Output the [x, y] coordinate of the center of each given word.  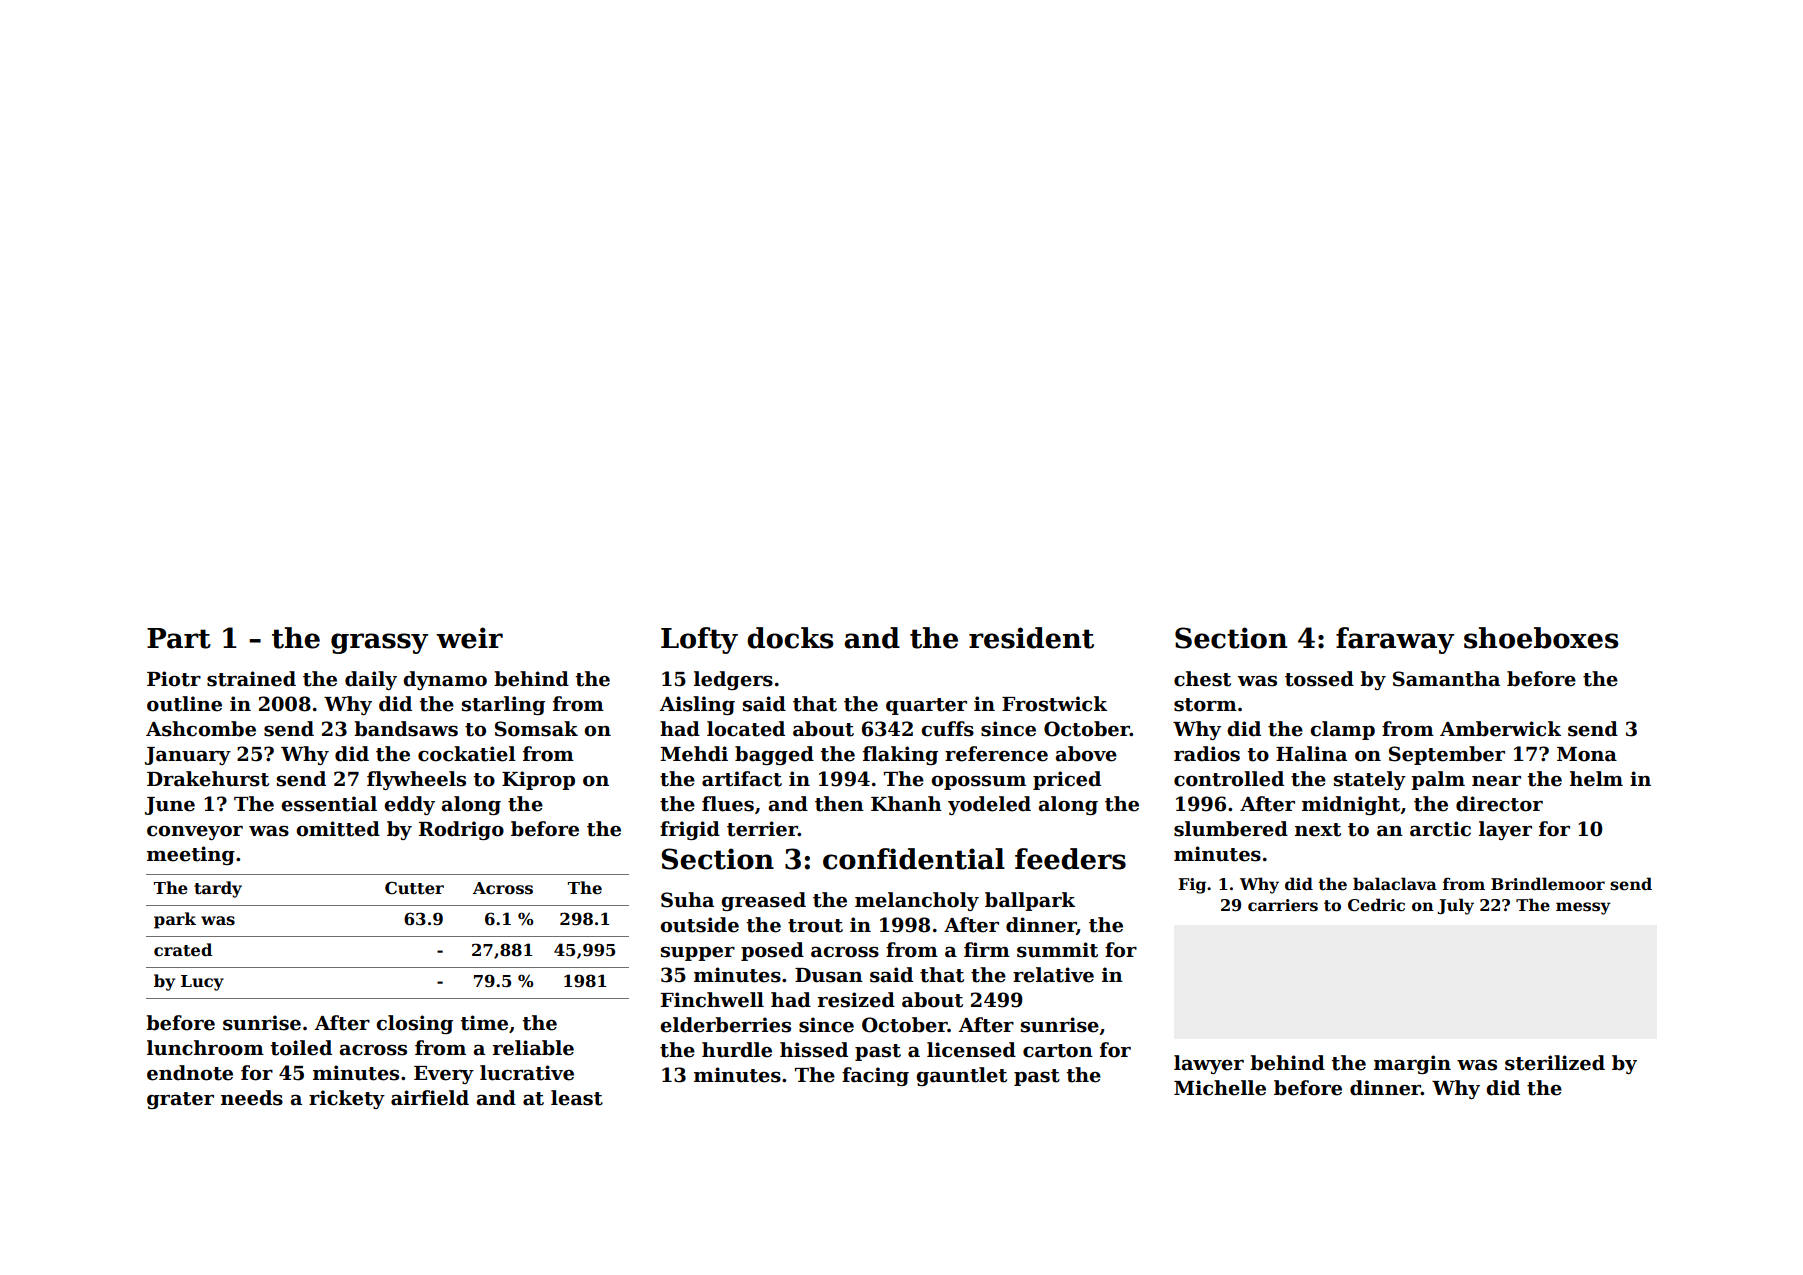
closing [414, 1024]
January [188, 756]
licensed [971, 1050]
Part [179, 638]
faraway [1395, 640]
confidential [914, 859]
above [1086, 754]
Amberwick [1500, 729]
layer [1505, 830]
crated [183, 950]
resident [1031, 638]
